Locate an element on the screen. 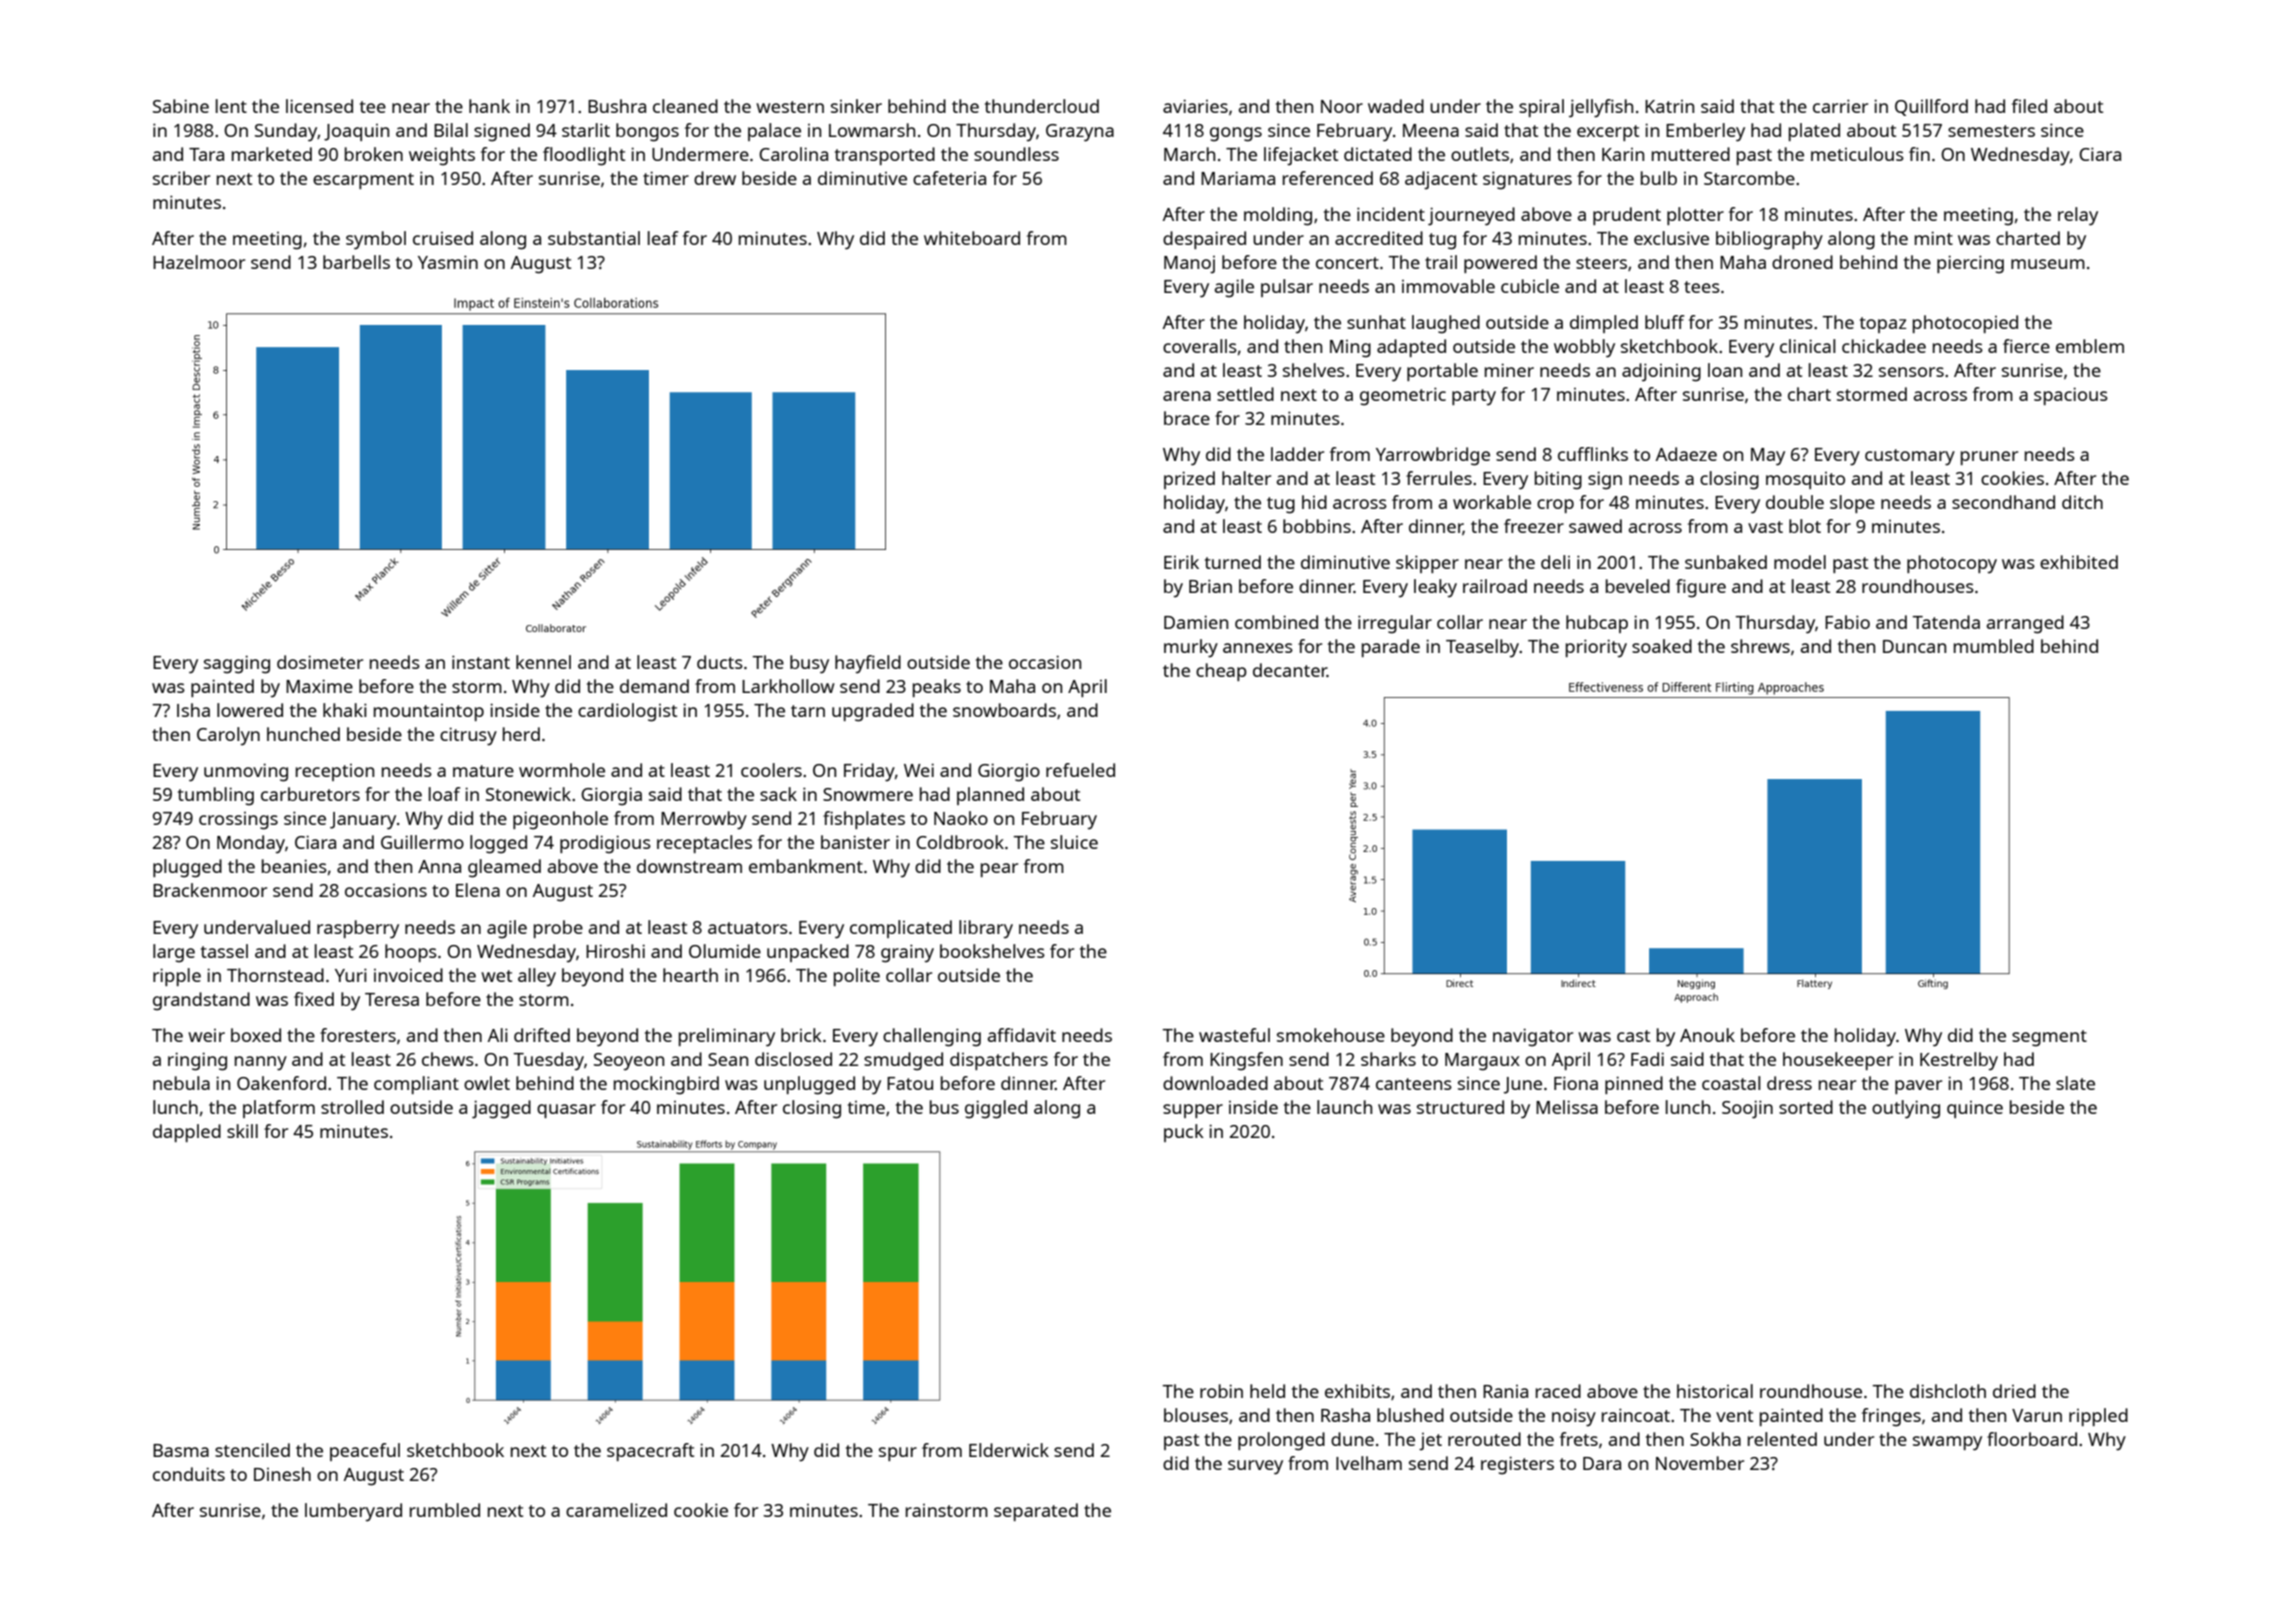 The height and width of the screenshot is (1614, 2282). historical is located at coordinates (1715, 1391).
